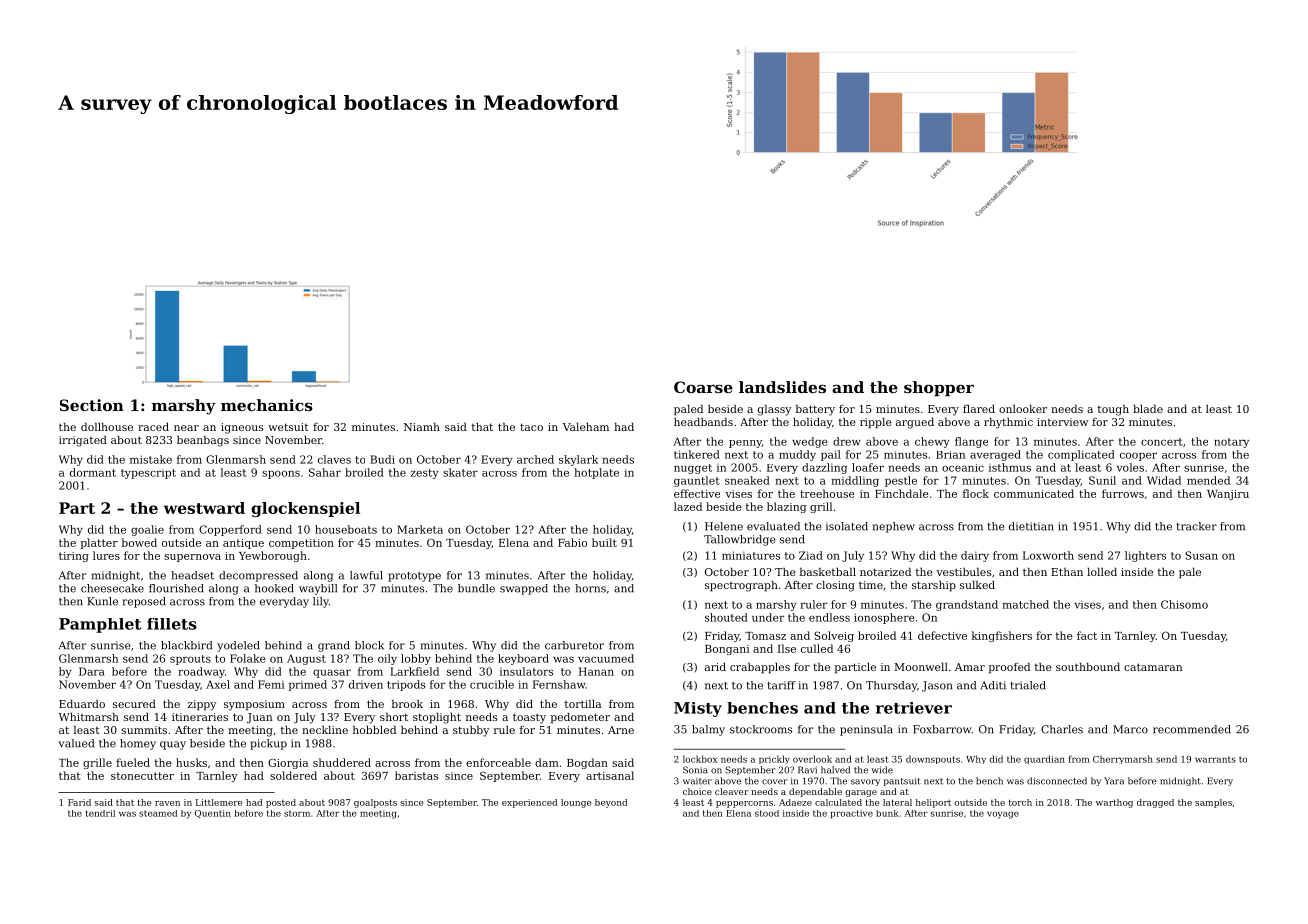 The image size is (1308, 924). Describe the element at coordinates (1123, 759) in the screenshot. I see `Cherrymarsh` at that location.
